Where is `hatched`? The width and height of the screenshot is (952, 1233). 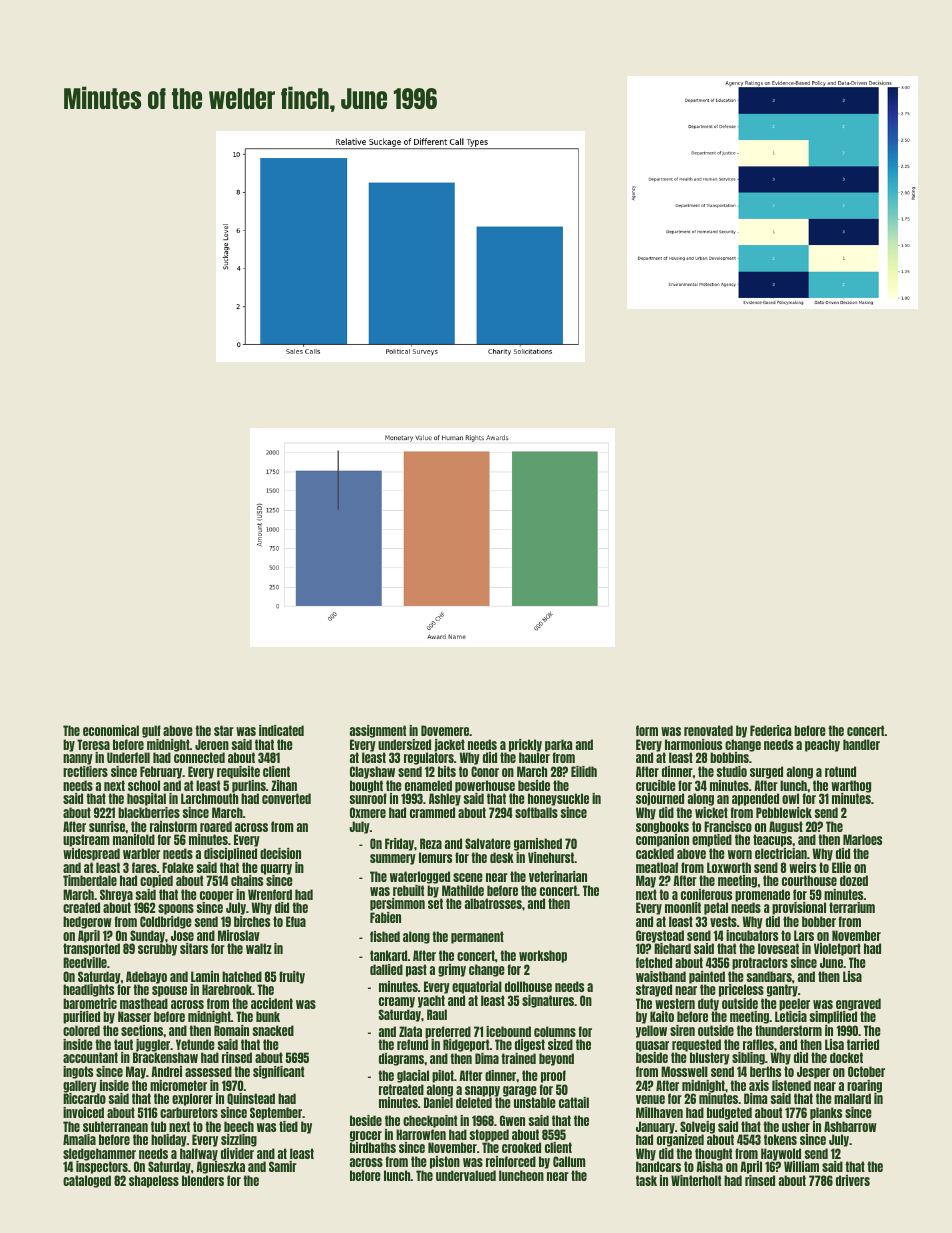
hatched is located at coordinates (242, 976).
